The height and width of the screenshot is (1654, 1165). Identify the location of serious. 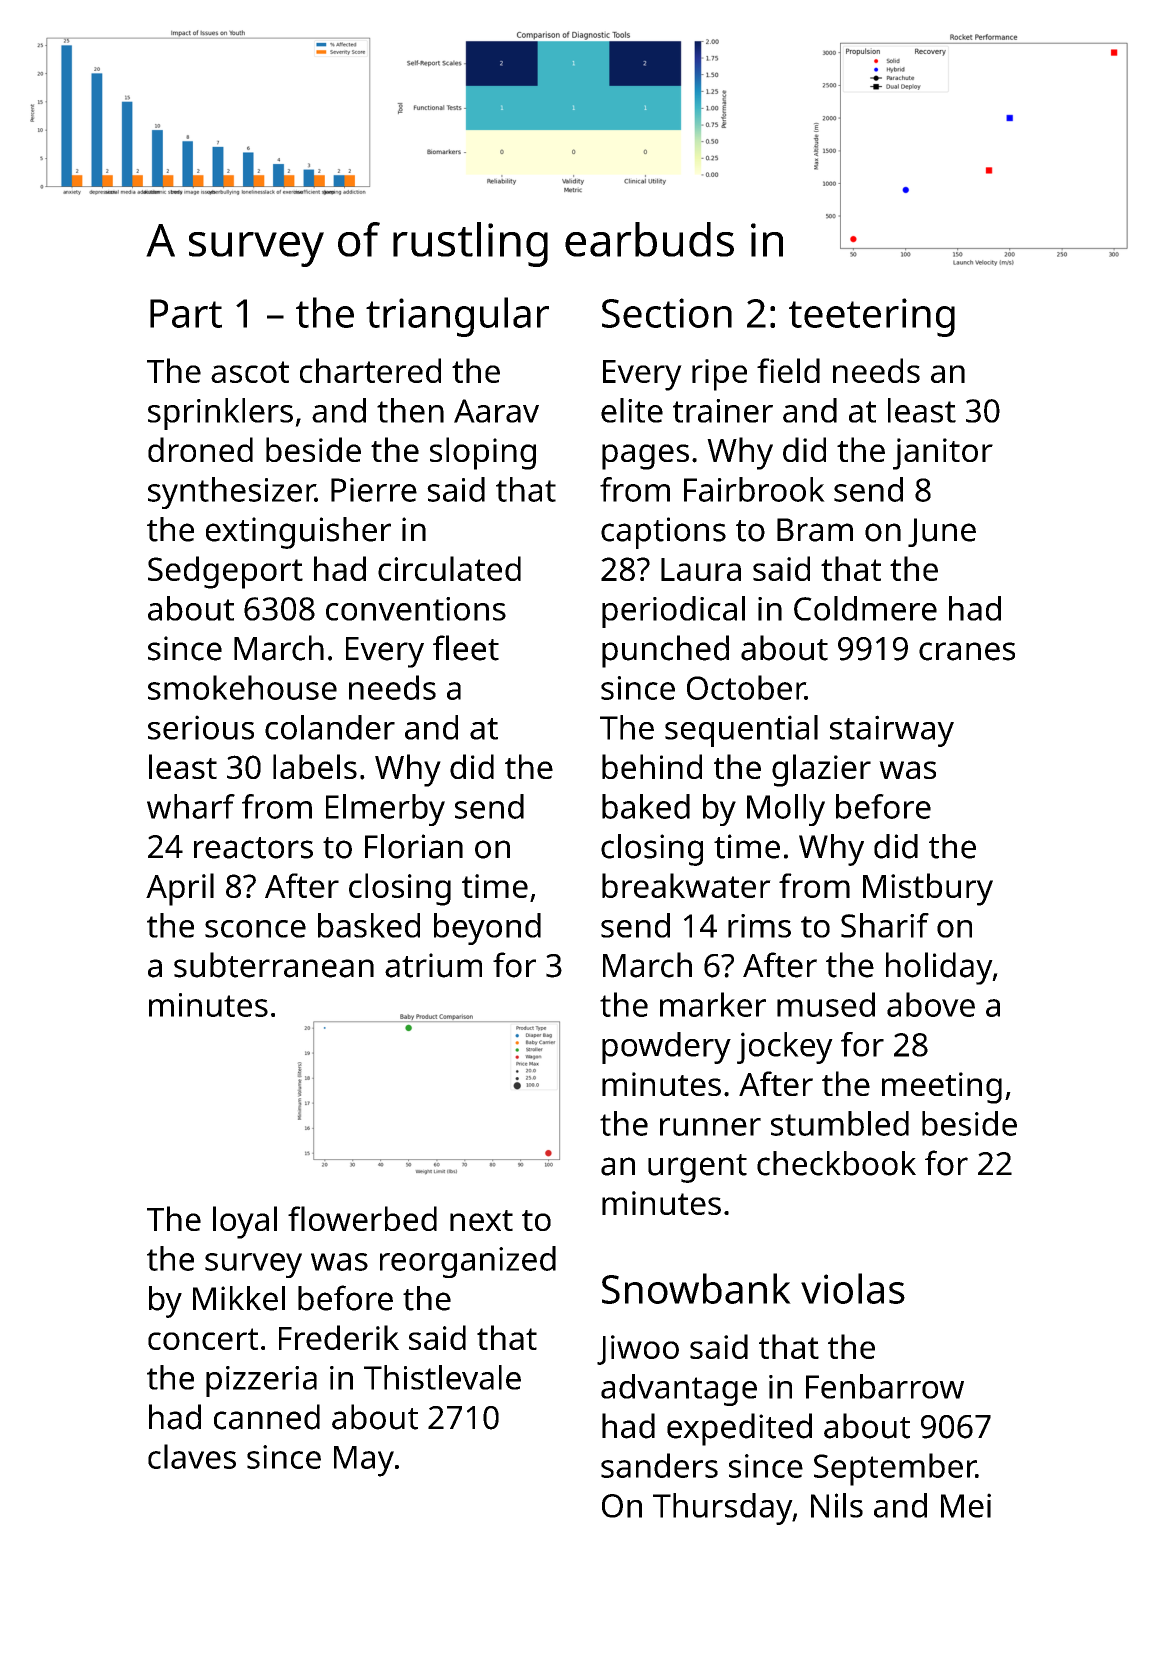
(201, 727).
